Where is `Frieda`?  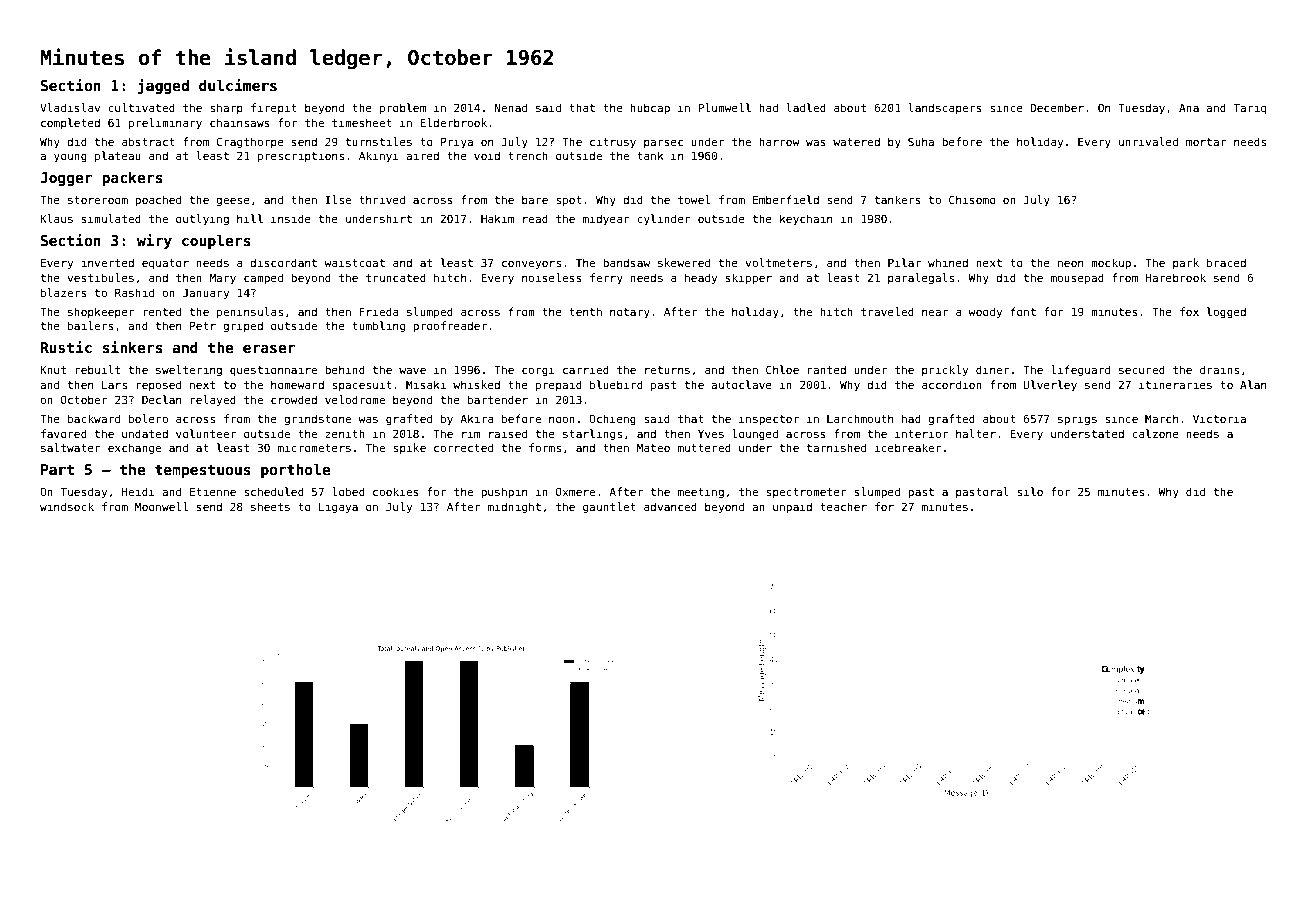
Frieda is located at coordinates (379, 311).
